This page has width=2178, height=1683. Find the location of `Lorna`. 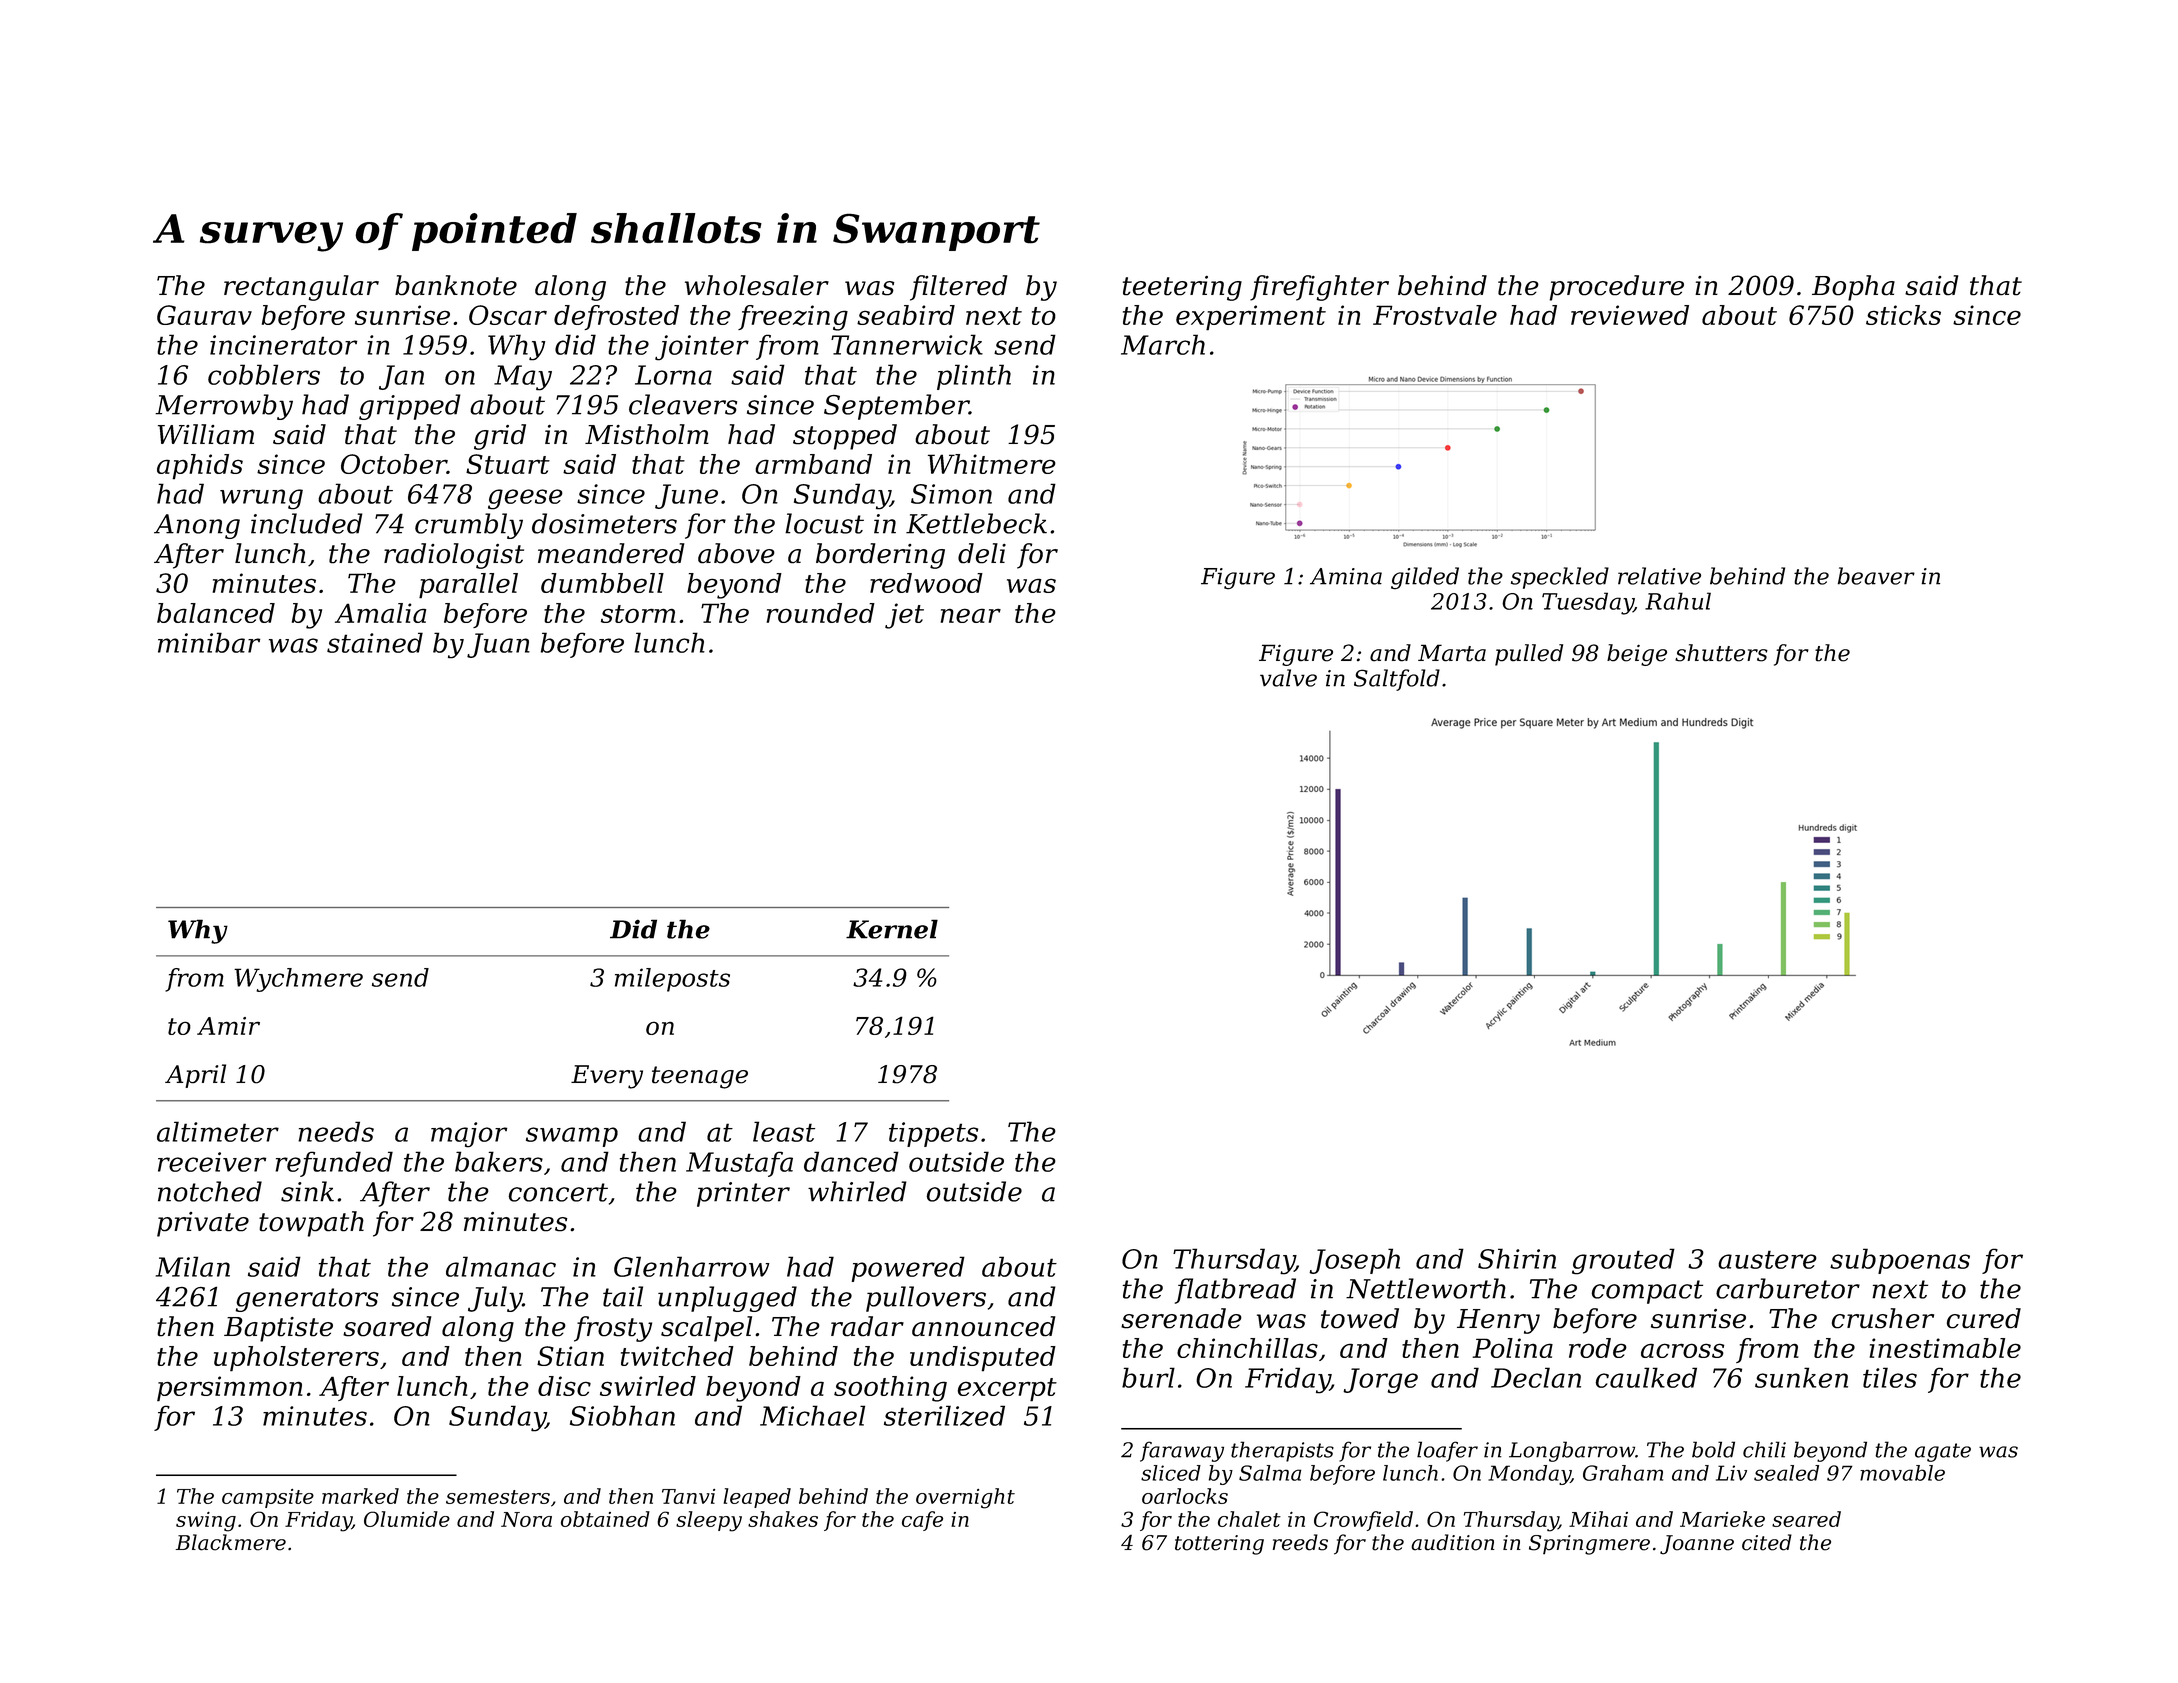

Lorna is located at coordinates (673, 375).
